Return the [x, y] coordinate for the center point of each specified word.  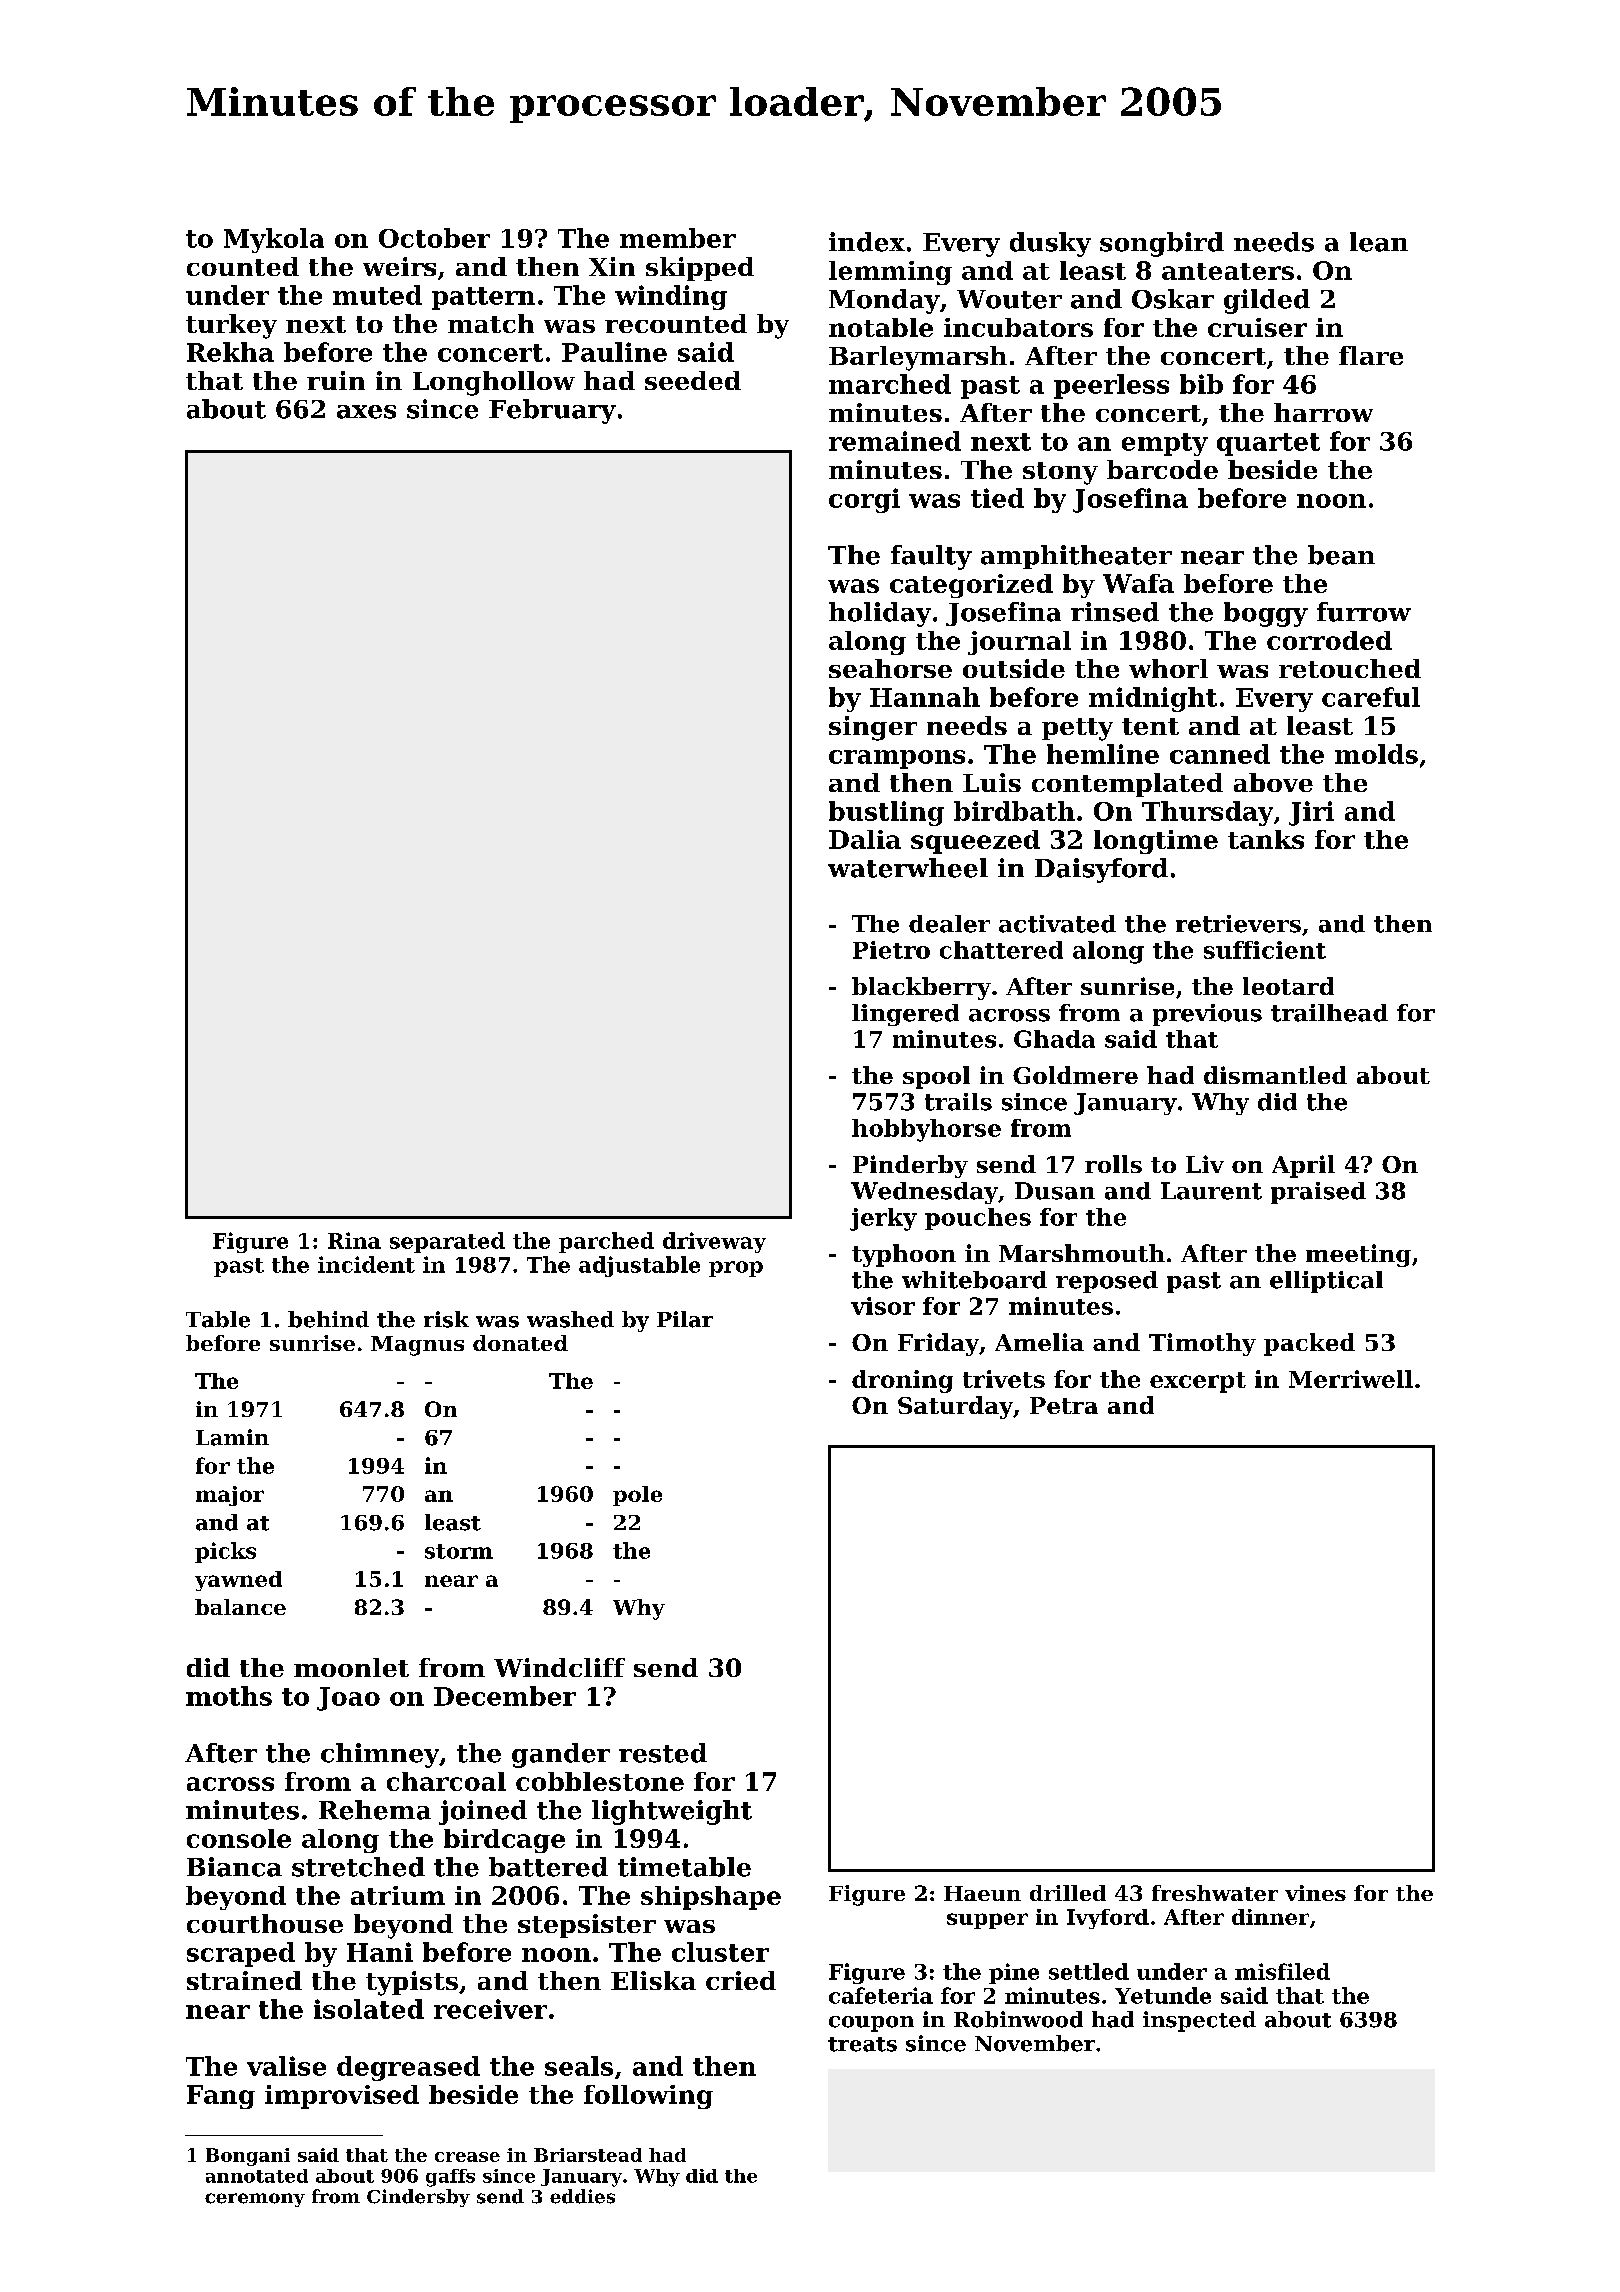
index [867, 242]
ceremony [255, 2200]
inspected [1199, 2021]
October [434, 238]
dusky [1050, 244]
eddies [582, 2196]
